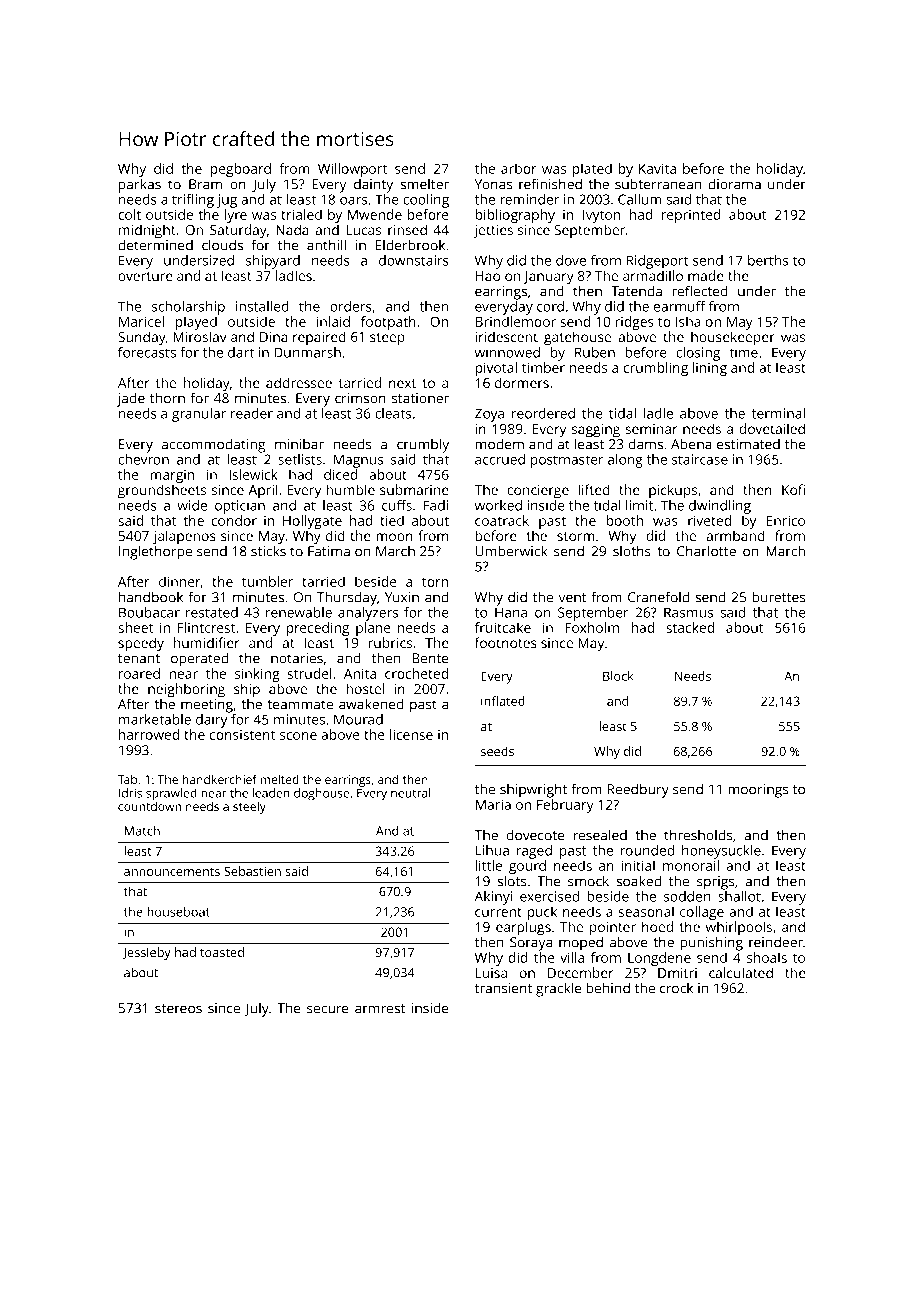  I want to click on Kofi, so click(793, 489).
